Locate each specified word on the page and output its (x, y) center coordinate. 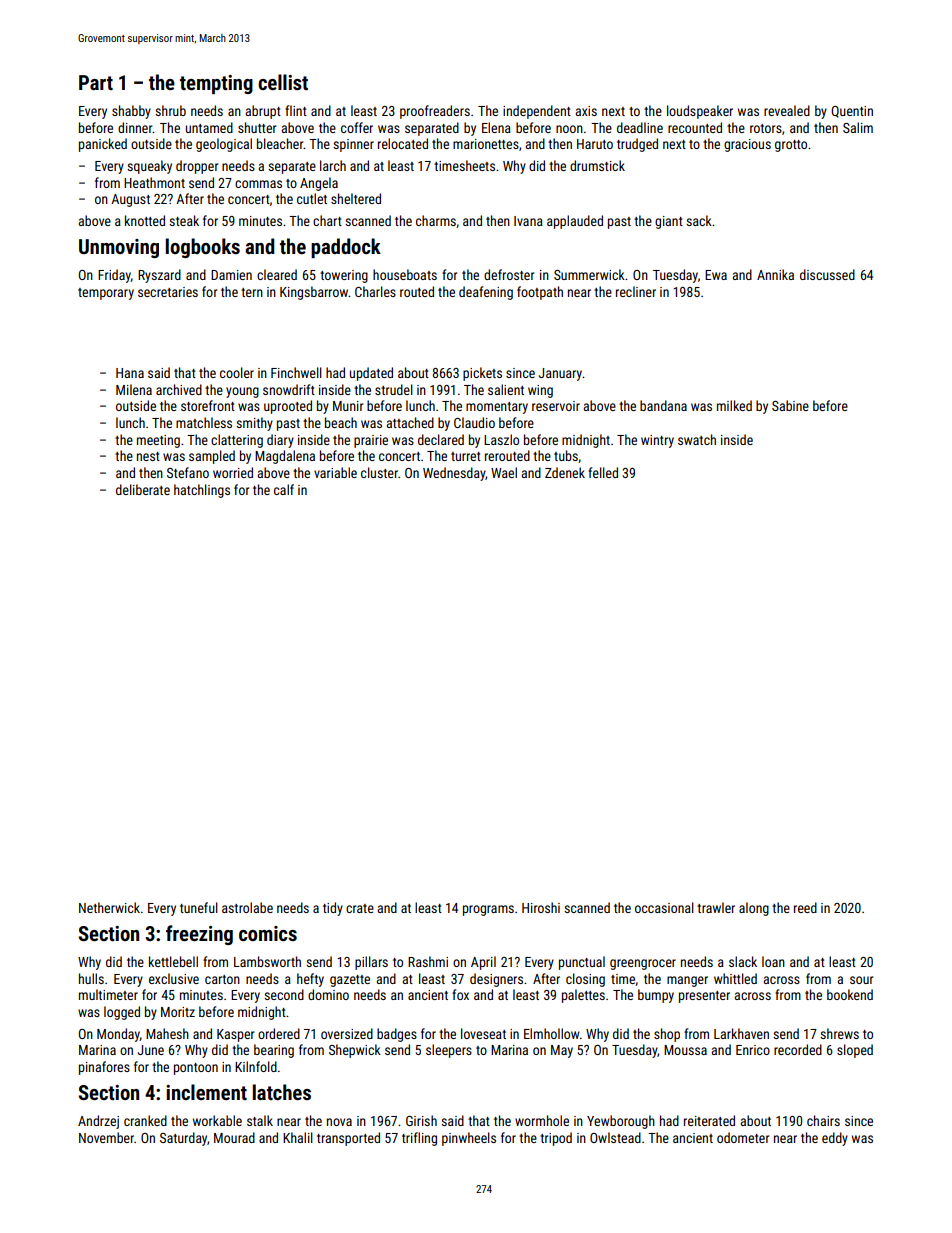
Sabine (790, 405)
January (560, 374)
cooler (237, 372)
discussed (827, 274)
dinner (135, 127)
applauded (575, 222)
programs (488, 910)
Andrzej (98, 1122)
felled (603, 472)
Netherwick (109, 907)
